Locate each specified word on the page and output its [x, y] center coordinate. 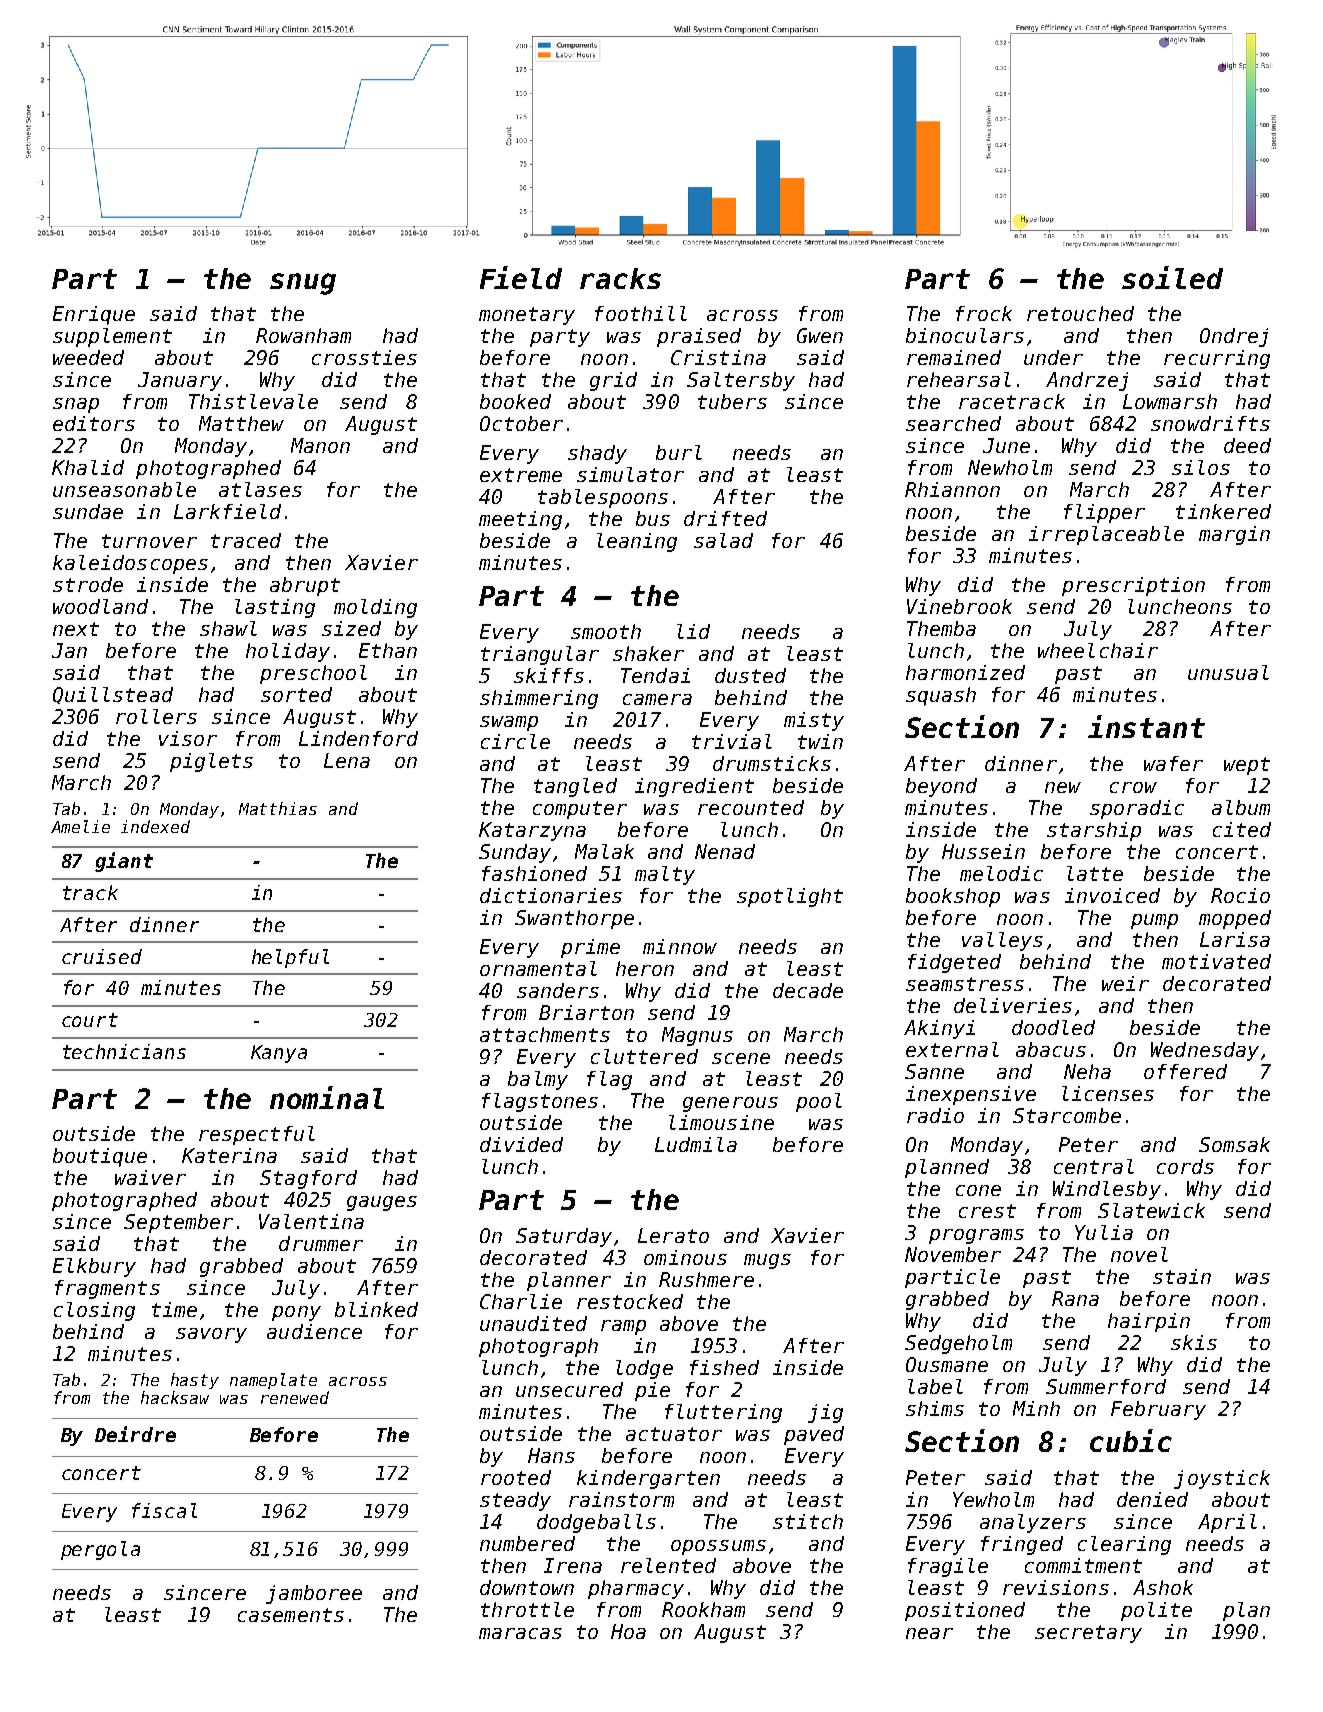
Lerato [673, 1235]
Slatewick [1151, 1210]
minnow [680, 946]
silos [1201, 467]
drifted [725, 518]
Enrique [94, 315]
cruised [102, 956]
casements [291, 1615]
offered [1185, 1071]
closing [94, 1311]
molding [375, 608]
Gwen [820, 335]
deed [1247, 445]
